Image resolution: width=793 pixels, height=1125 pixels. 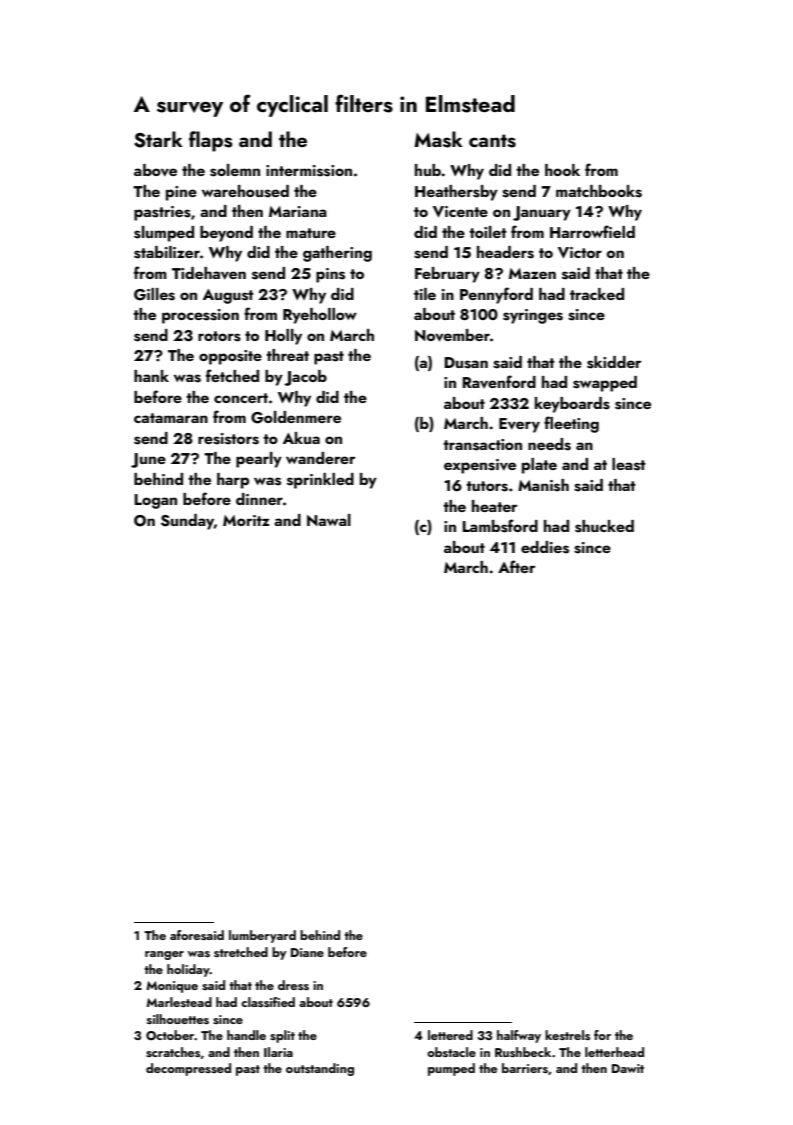 I want to click on lettered, so click(x=450, y=1035).
